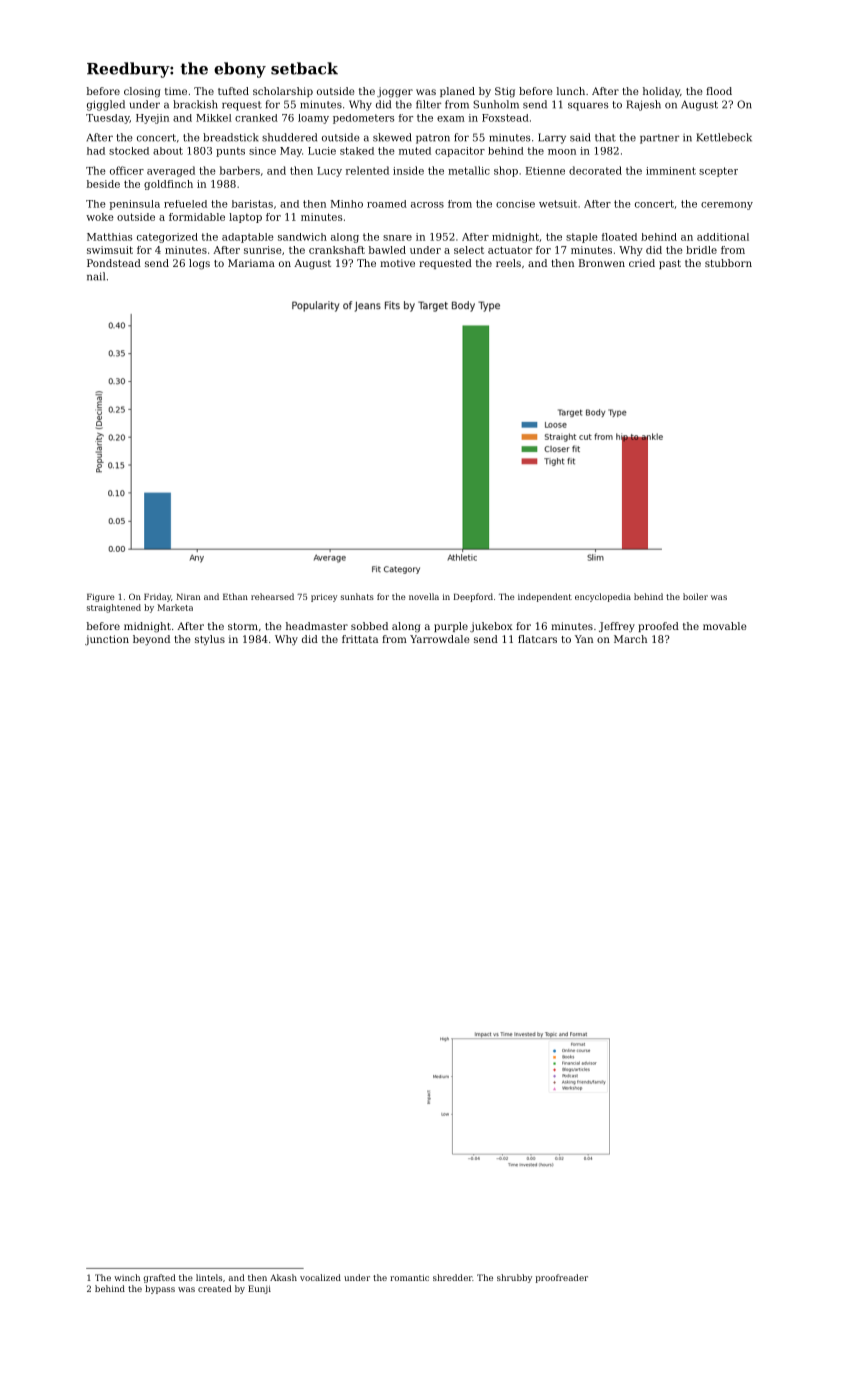 This screenshot has width=849, height=1400. I want to click on closing, so click(142, 92).
